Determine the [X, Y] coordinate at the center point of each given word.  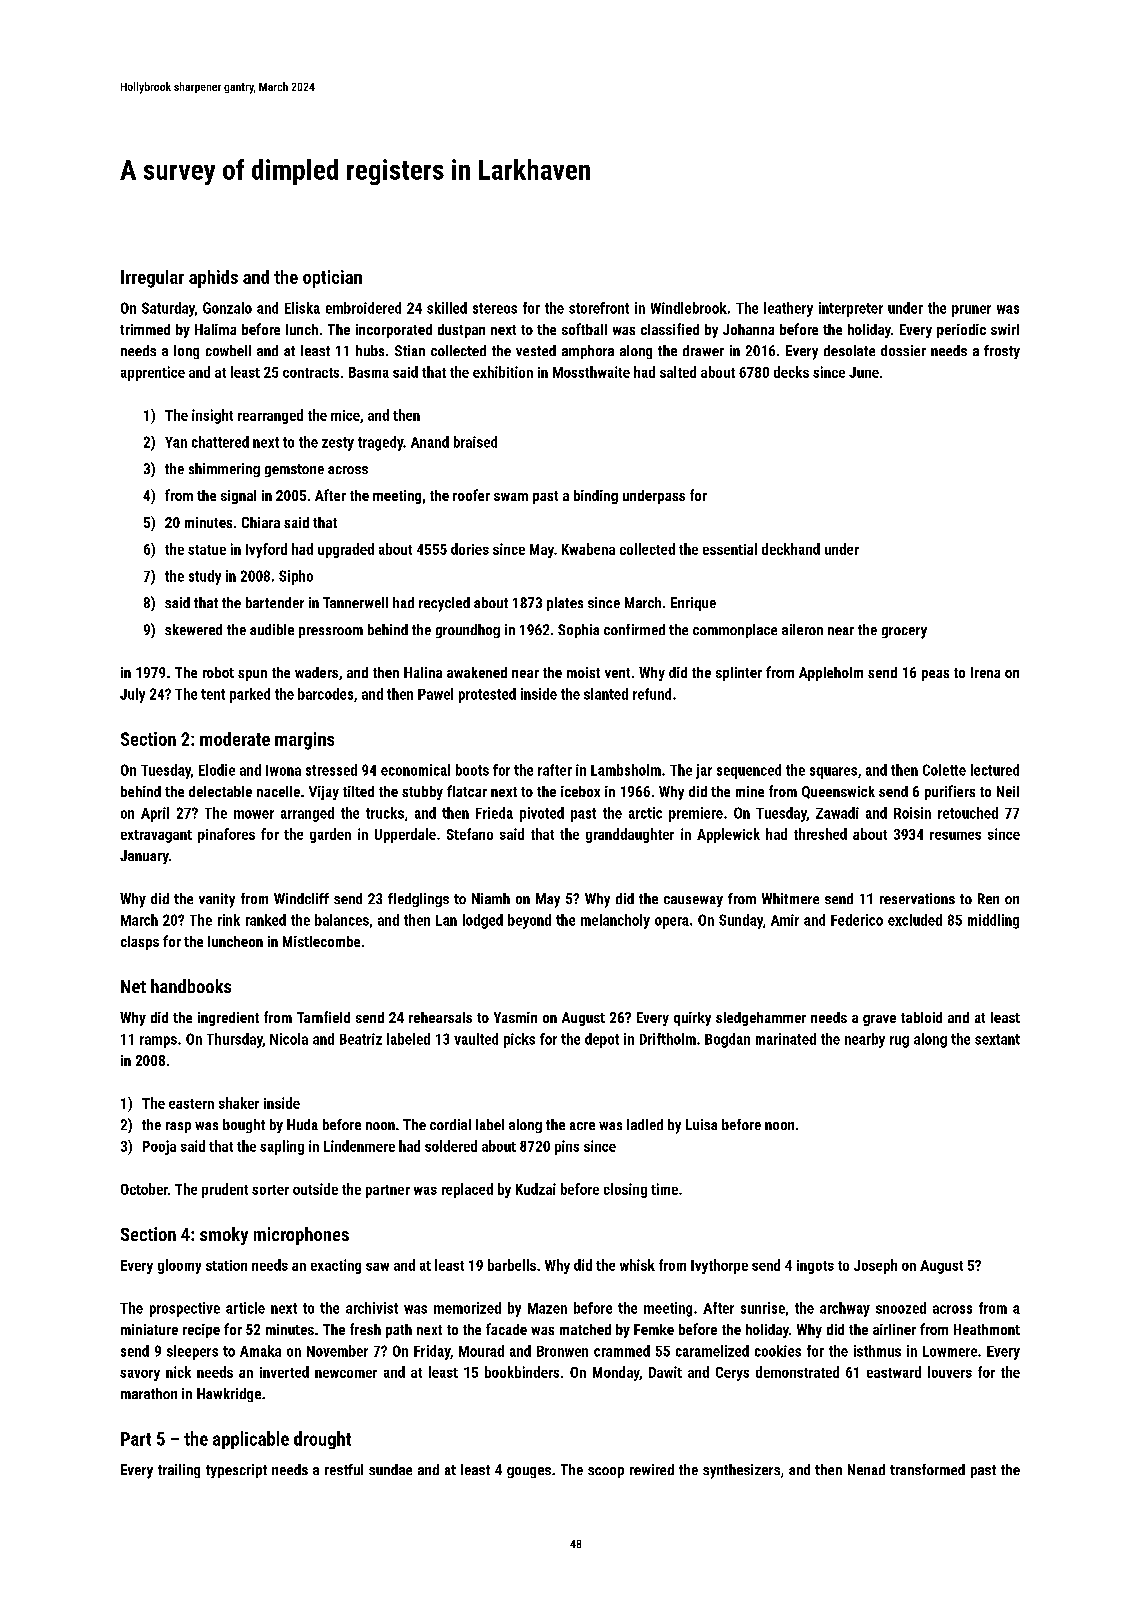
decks [791, 372]
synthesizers [741, 1471]
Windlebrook [689, 308]
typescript [236, 1471]
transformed [927, 1469]
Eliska [302, 308]
